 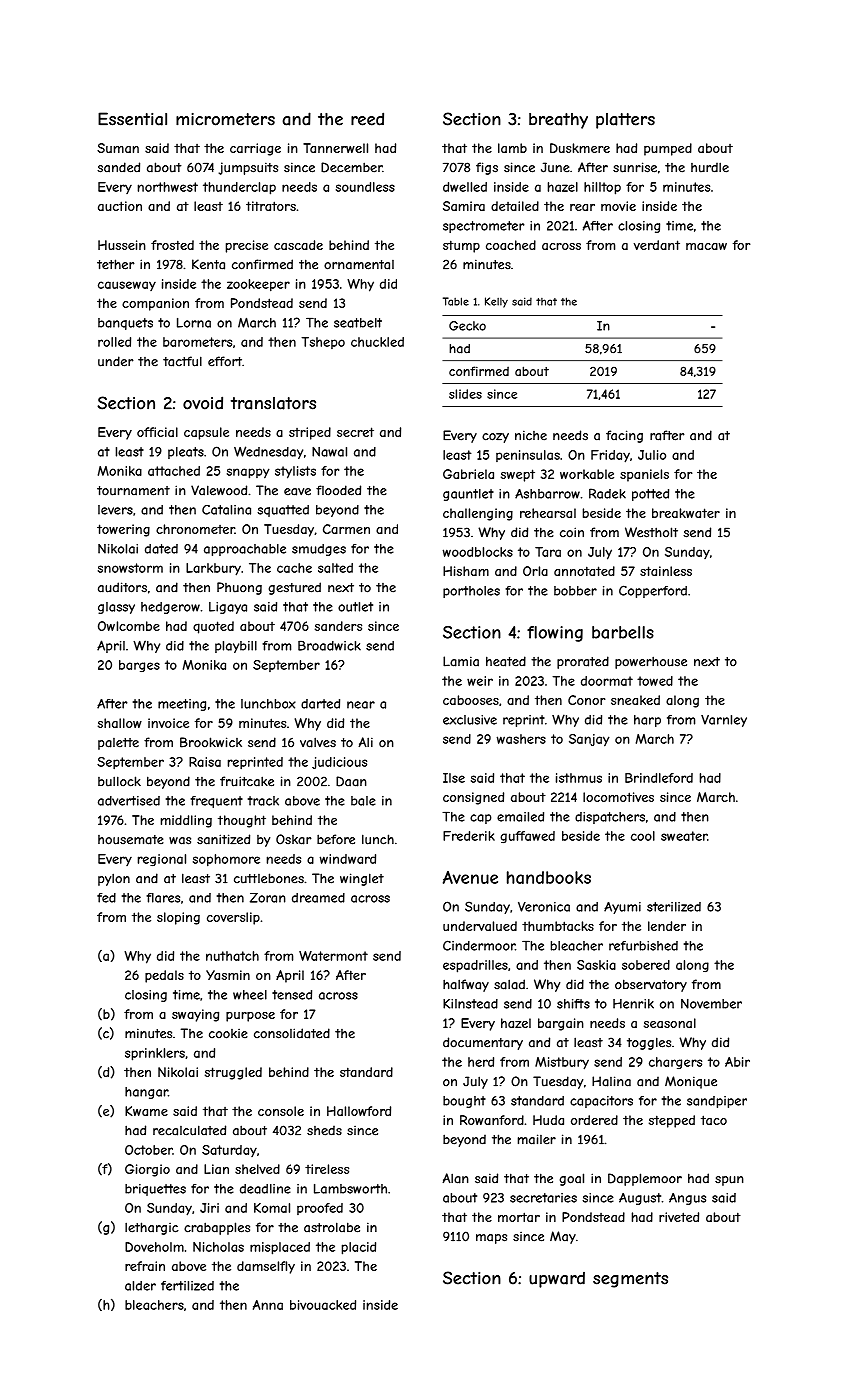 What do you see at coordinates (630, 1280) in the page?
I see `segments` at bounding box center [630, 1280].
